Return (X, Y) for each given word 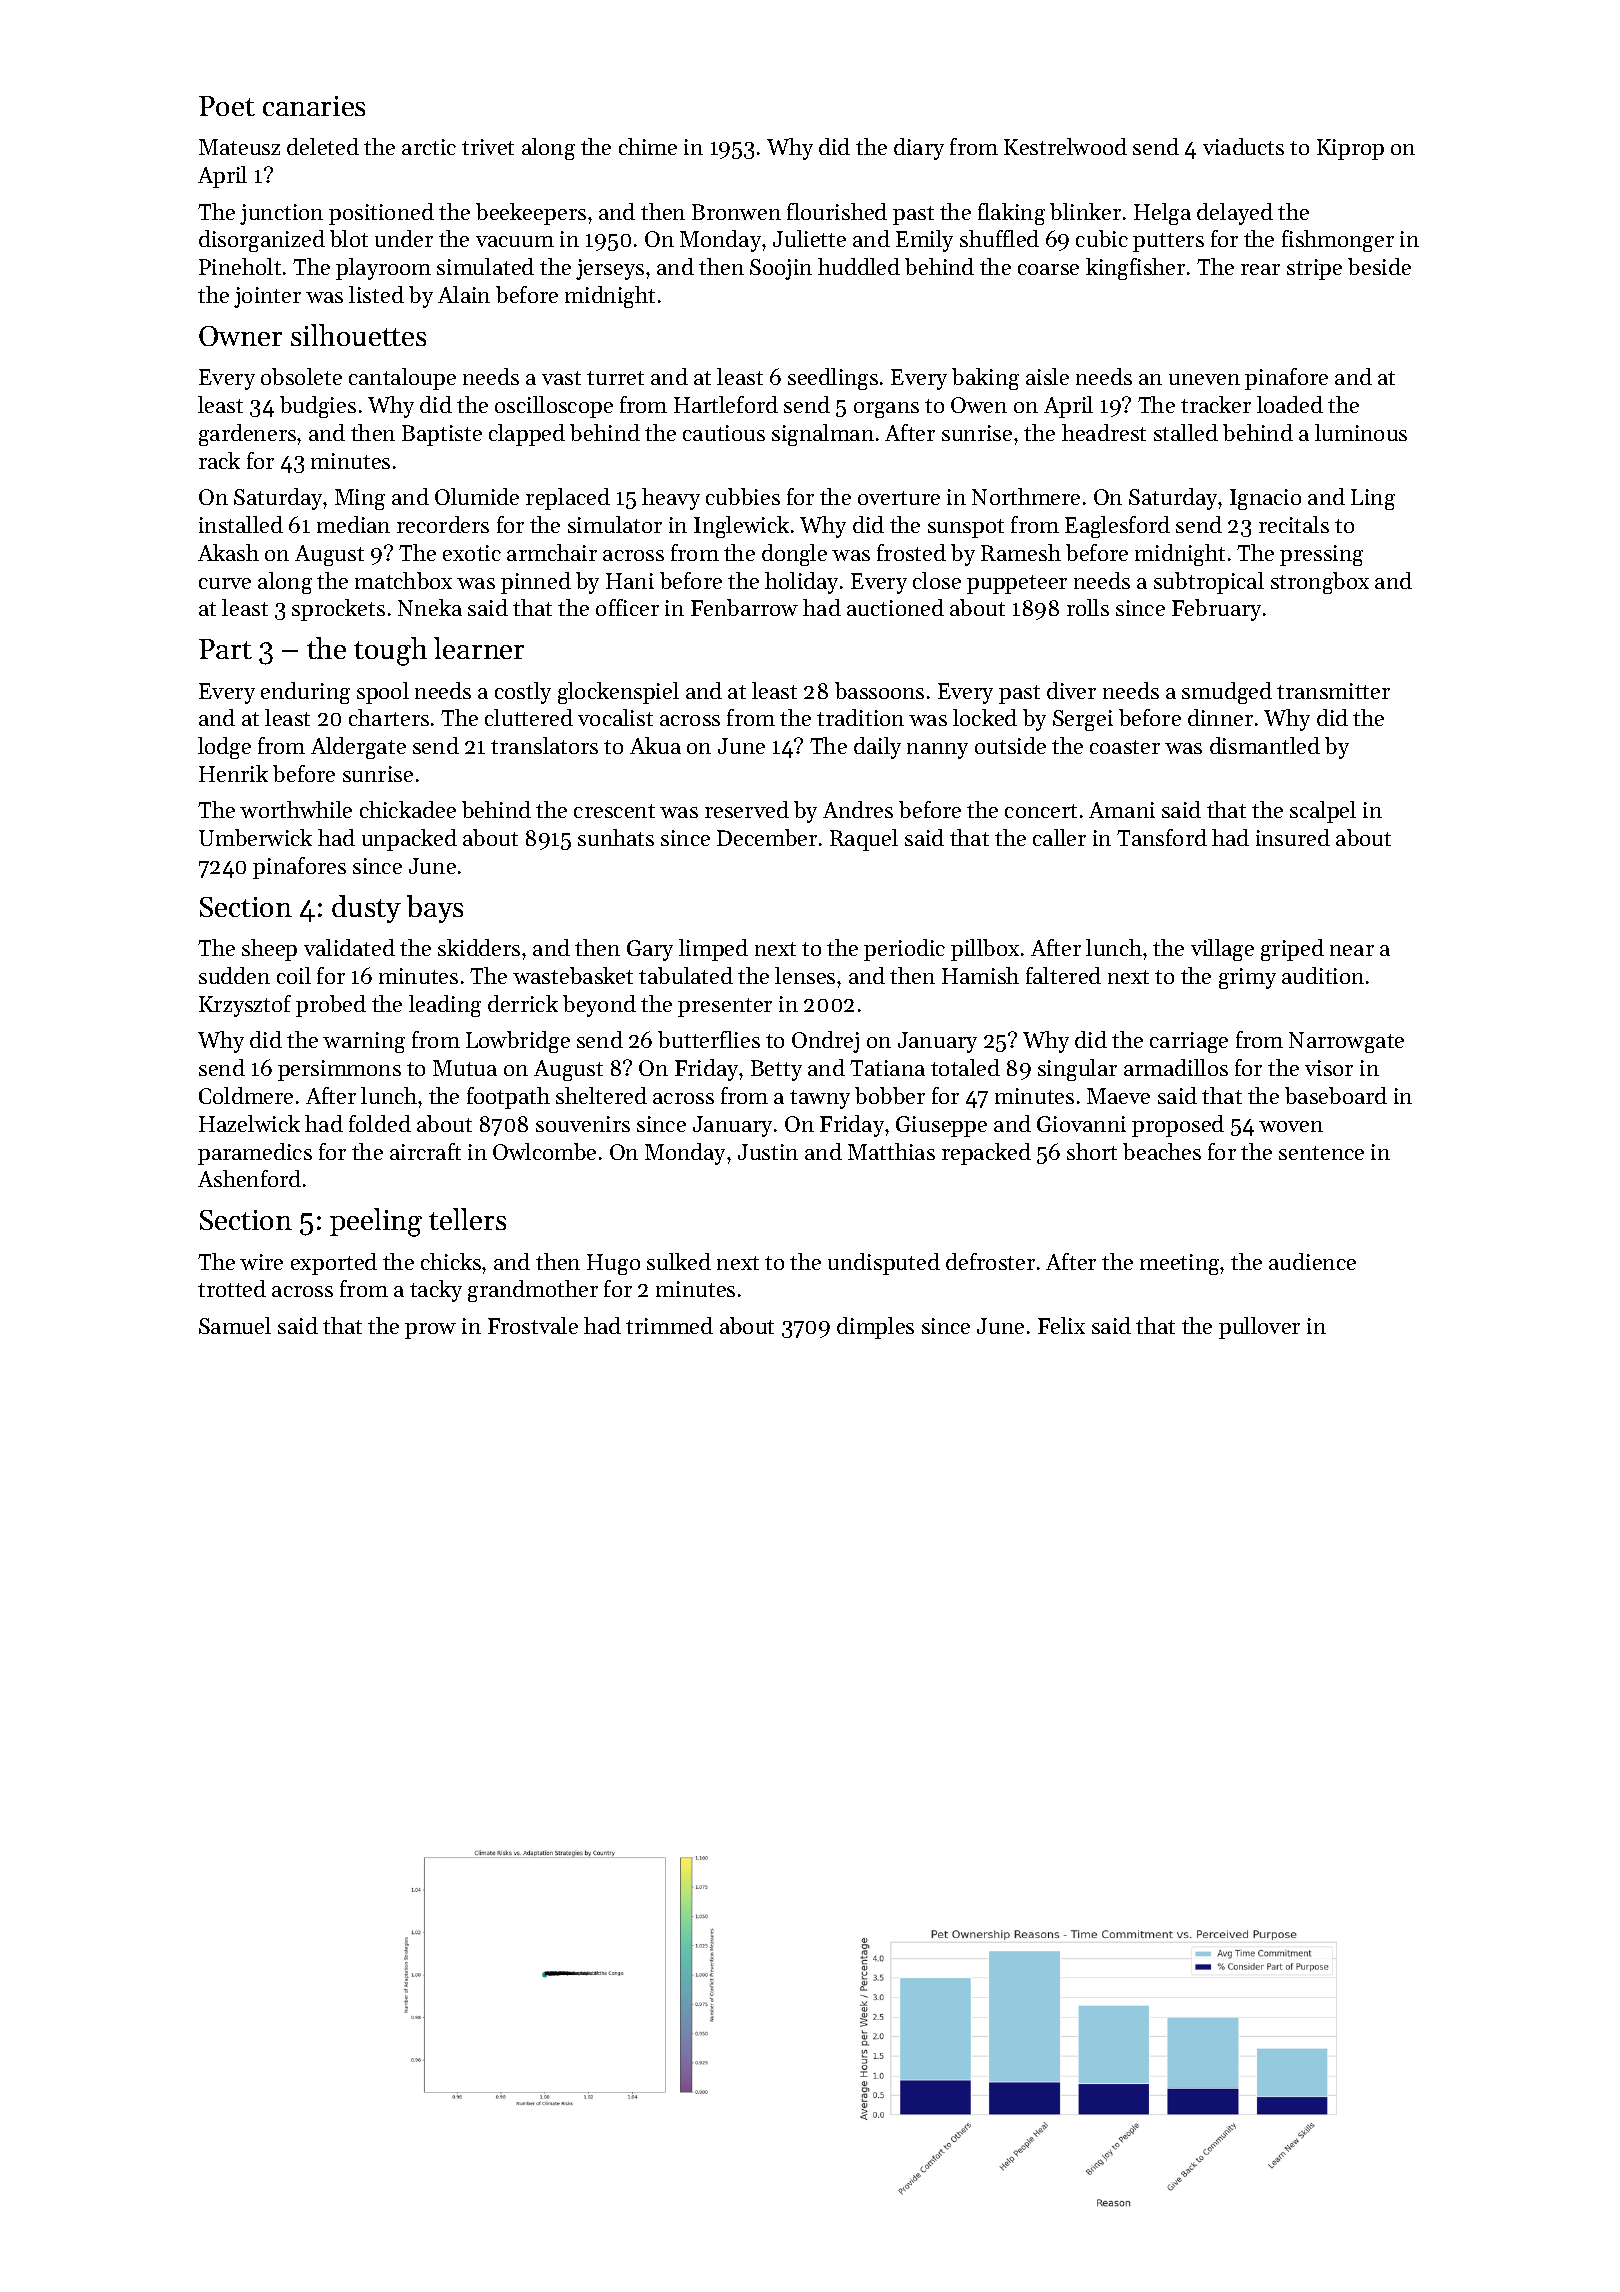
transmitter (1333, 691)
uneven (1204, 379)
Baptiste (442, 435)
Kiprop (1350, 149)
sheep (269, 950)
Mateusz (239, 147)
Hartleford (726, 404)
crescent (614, 811)
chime (648, 146)
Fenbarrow (744, 607)
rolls (1088, 607)
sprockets (338, 610)
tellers (467, 1219)
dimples (875, 1328)
